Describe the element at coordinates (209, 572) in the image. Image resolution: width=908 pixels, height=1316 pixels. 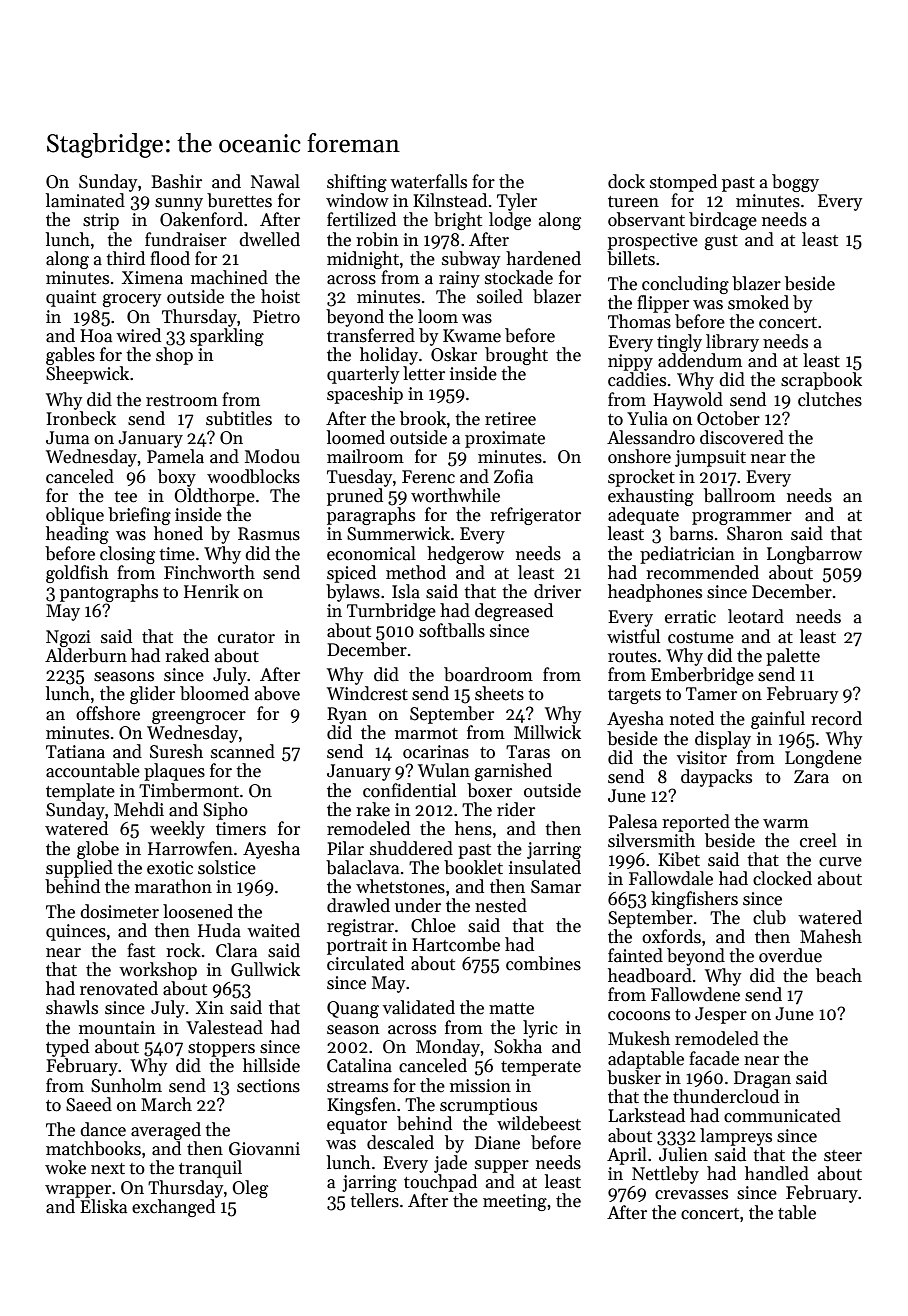
I see `Finchworth` at that location.
